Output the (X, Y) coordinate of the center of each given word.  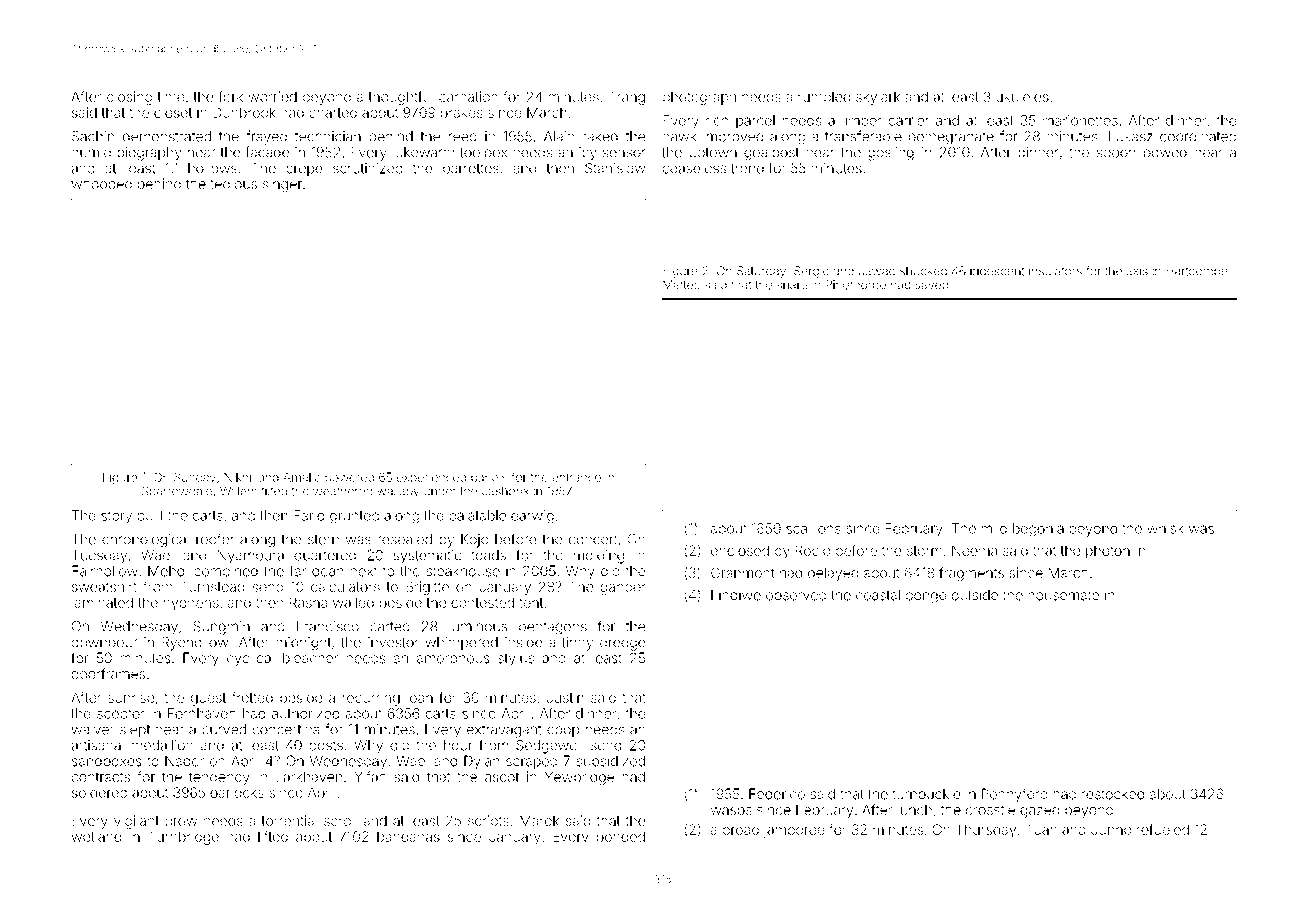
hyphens (191, 604)
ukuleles (1022, 97)
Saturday (761, 272)
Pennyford (1014, 795)
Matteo (681, 285)
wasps (731, 812)
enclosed (740, 550)
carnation (468, 96)
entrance (576, 477)
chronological (145, 541)
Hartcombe (1197, 271)
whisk (1165, 528)
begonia (1038, 530)
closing (129, 98)
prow (181, 823)
